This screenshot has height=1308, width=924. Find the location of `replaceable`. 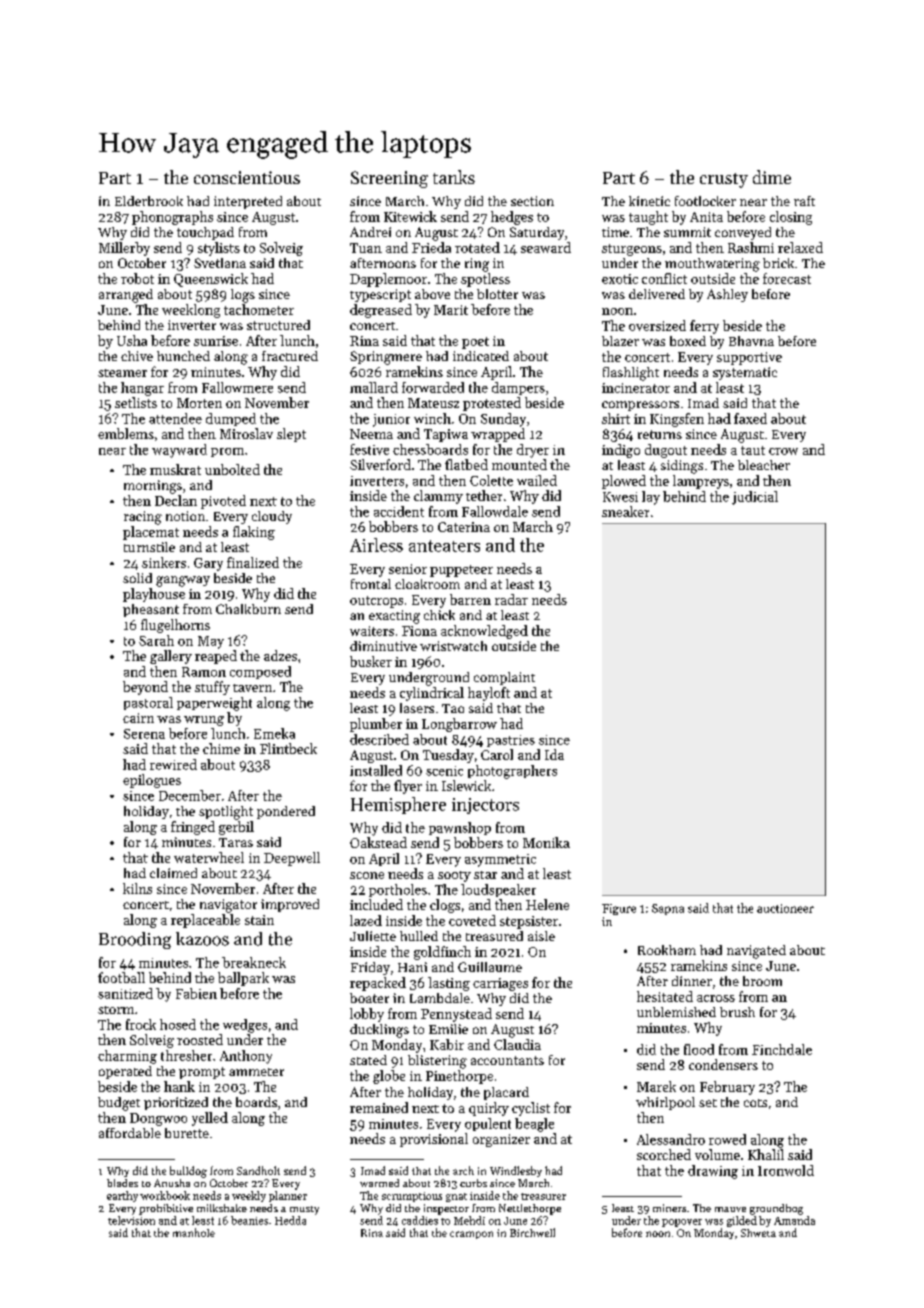

replaceable is located at coordinates (205, 921).
